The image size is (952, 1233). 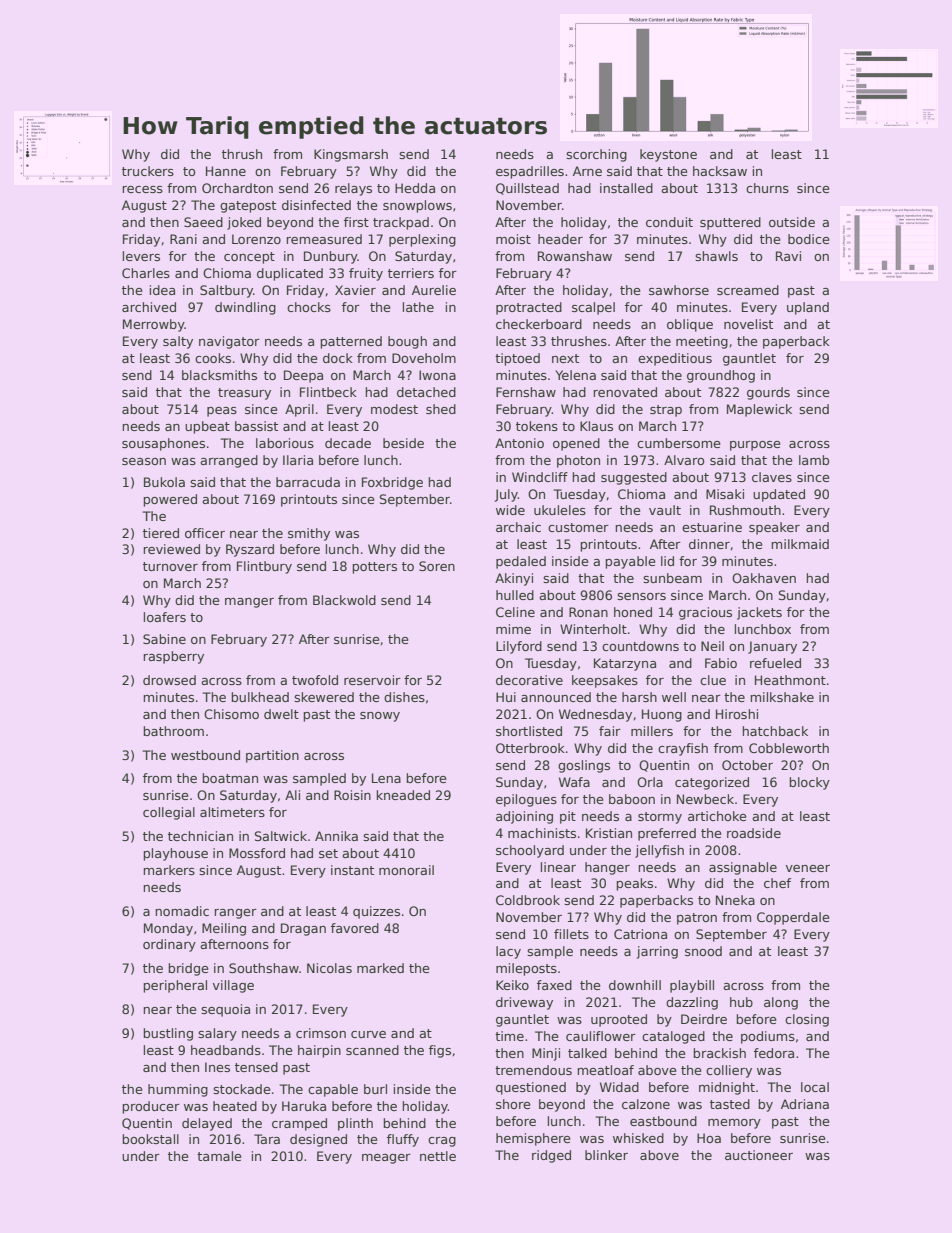 I want to click on auctioneer, so click(x=759, y=1155).
